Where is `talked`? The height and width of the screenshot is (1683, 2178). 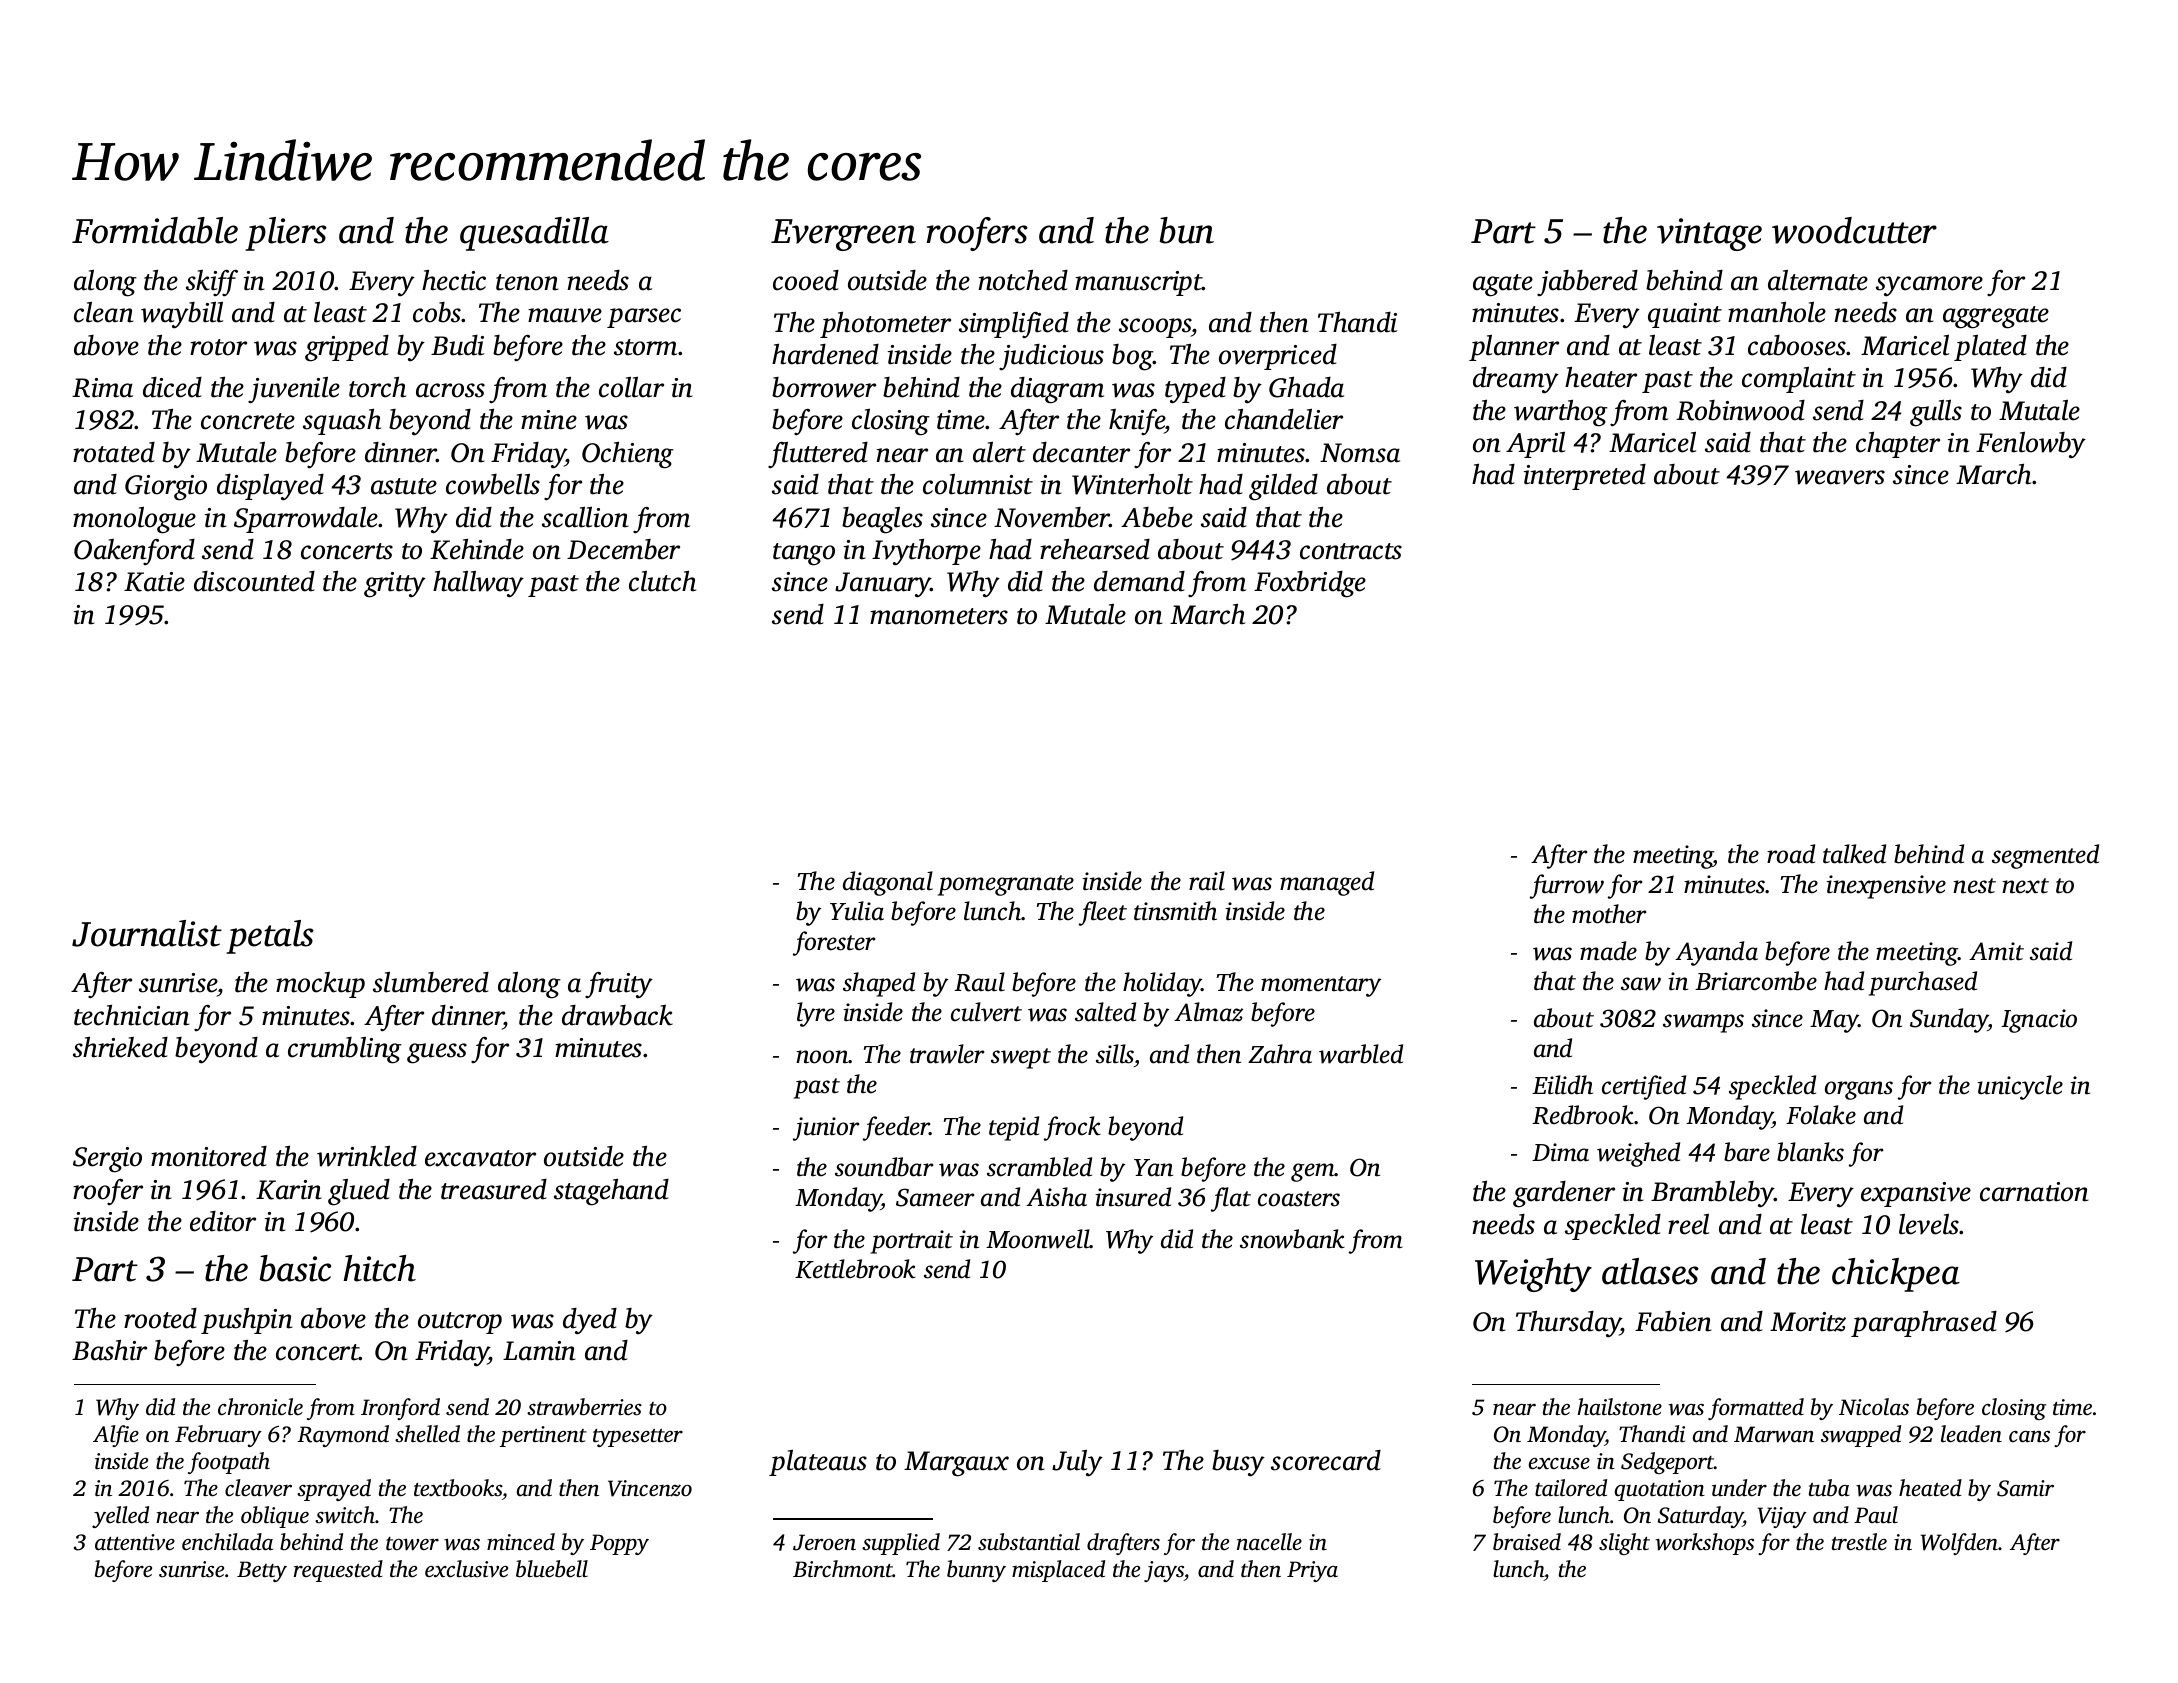
talked is located at coordinates (1854, 854).
